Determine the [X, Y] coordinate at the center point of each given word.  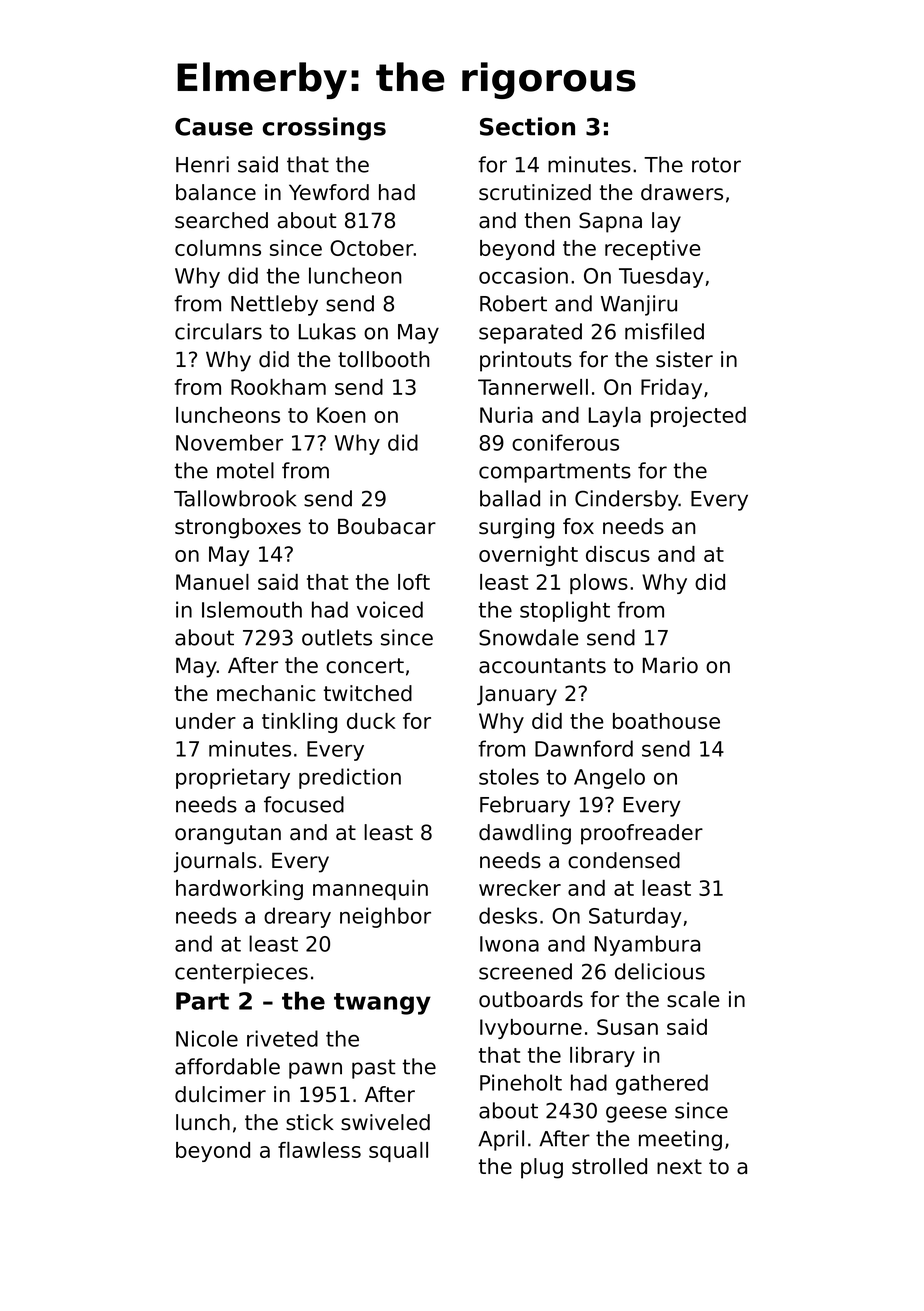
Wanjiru [639, 305]
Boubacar [387, 526]
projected [698, 417]
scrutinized [535, 192]
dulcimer [220, 1094]
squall [398, 1152]
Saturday [635, 917]
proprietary [233, 778]
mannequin [370, 890]
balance [216, 192]
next [679, 1167]
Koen [341, 415]
